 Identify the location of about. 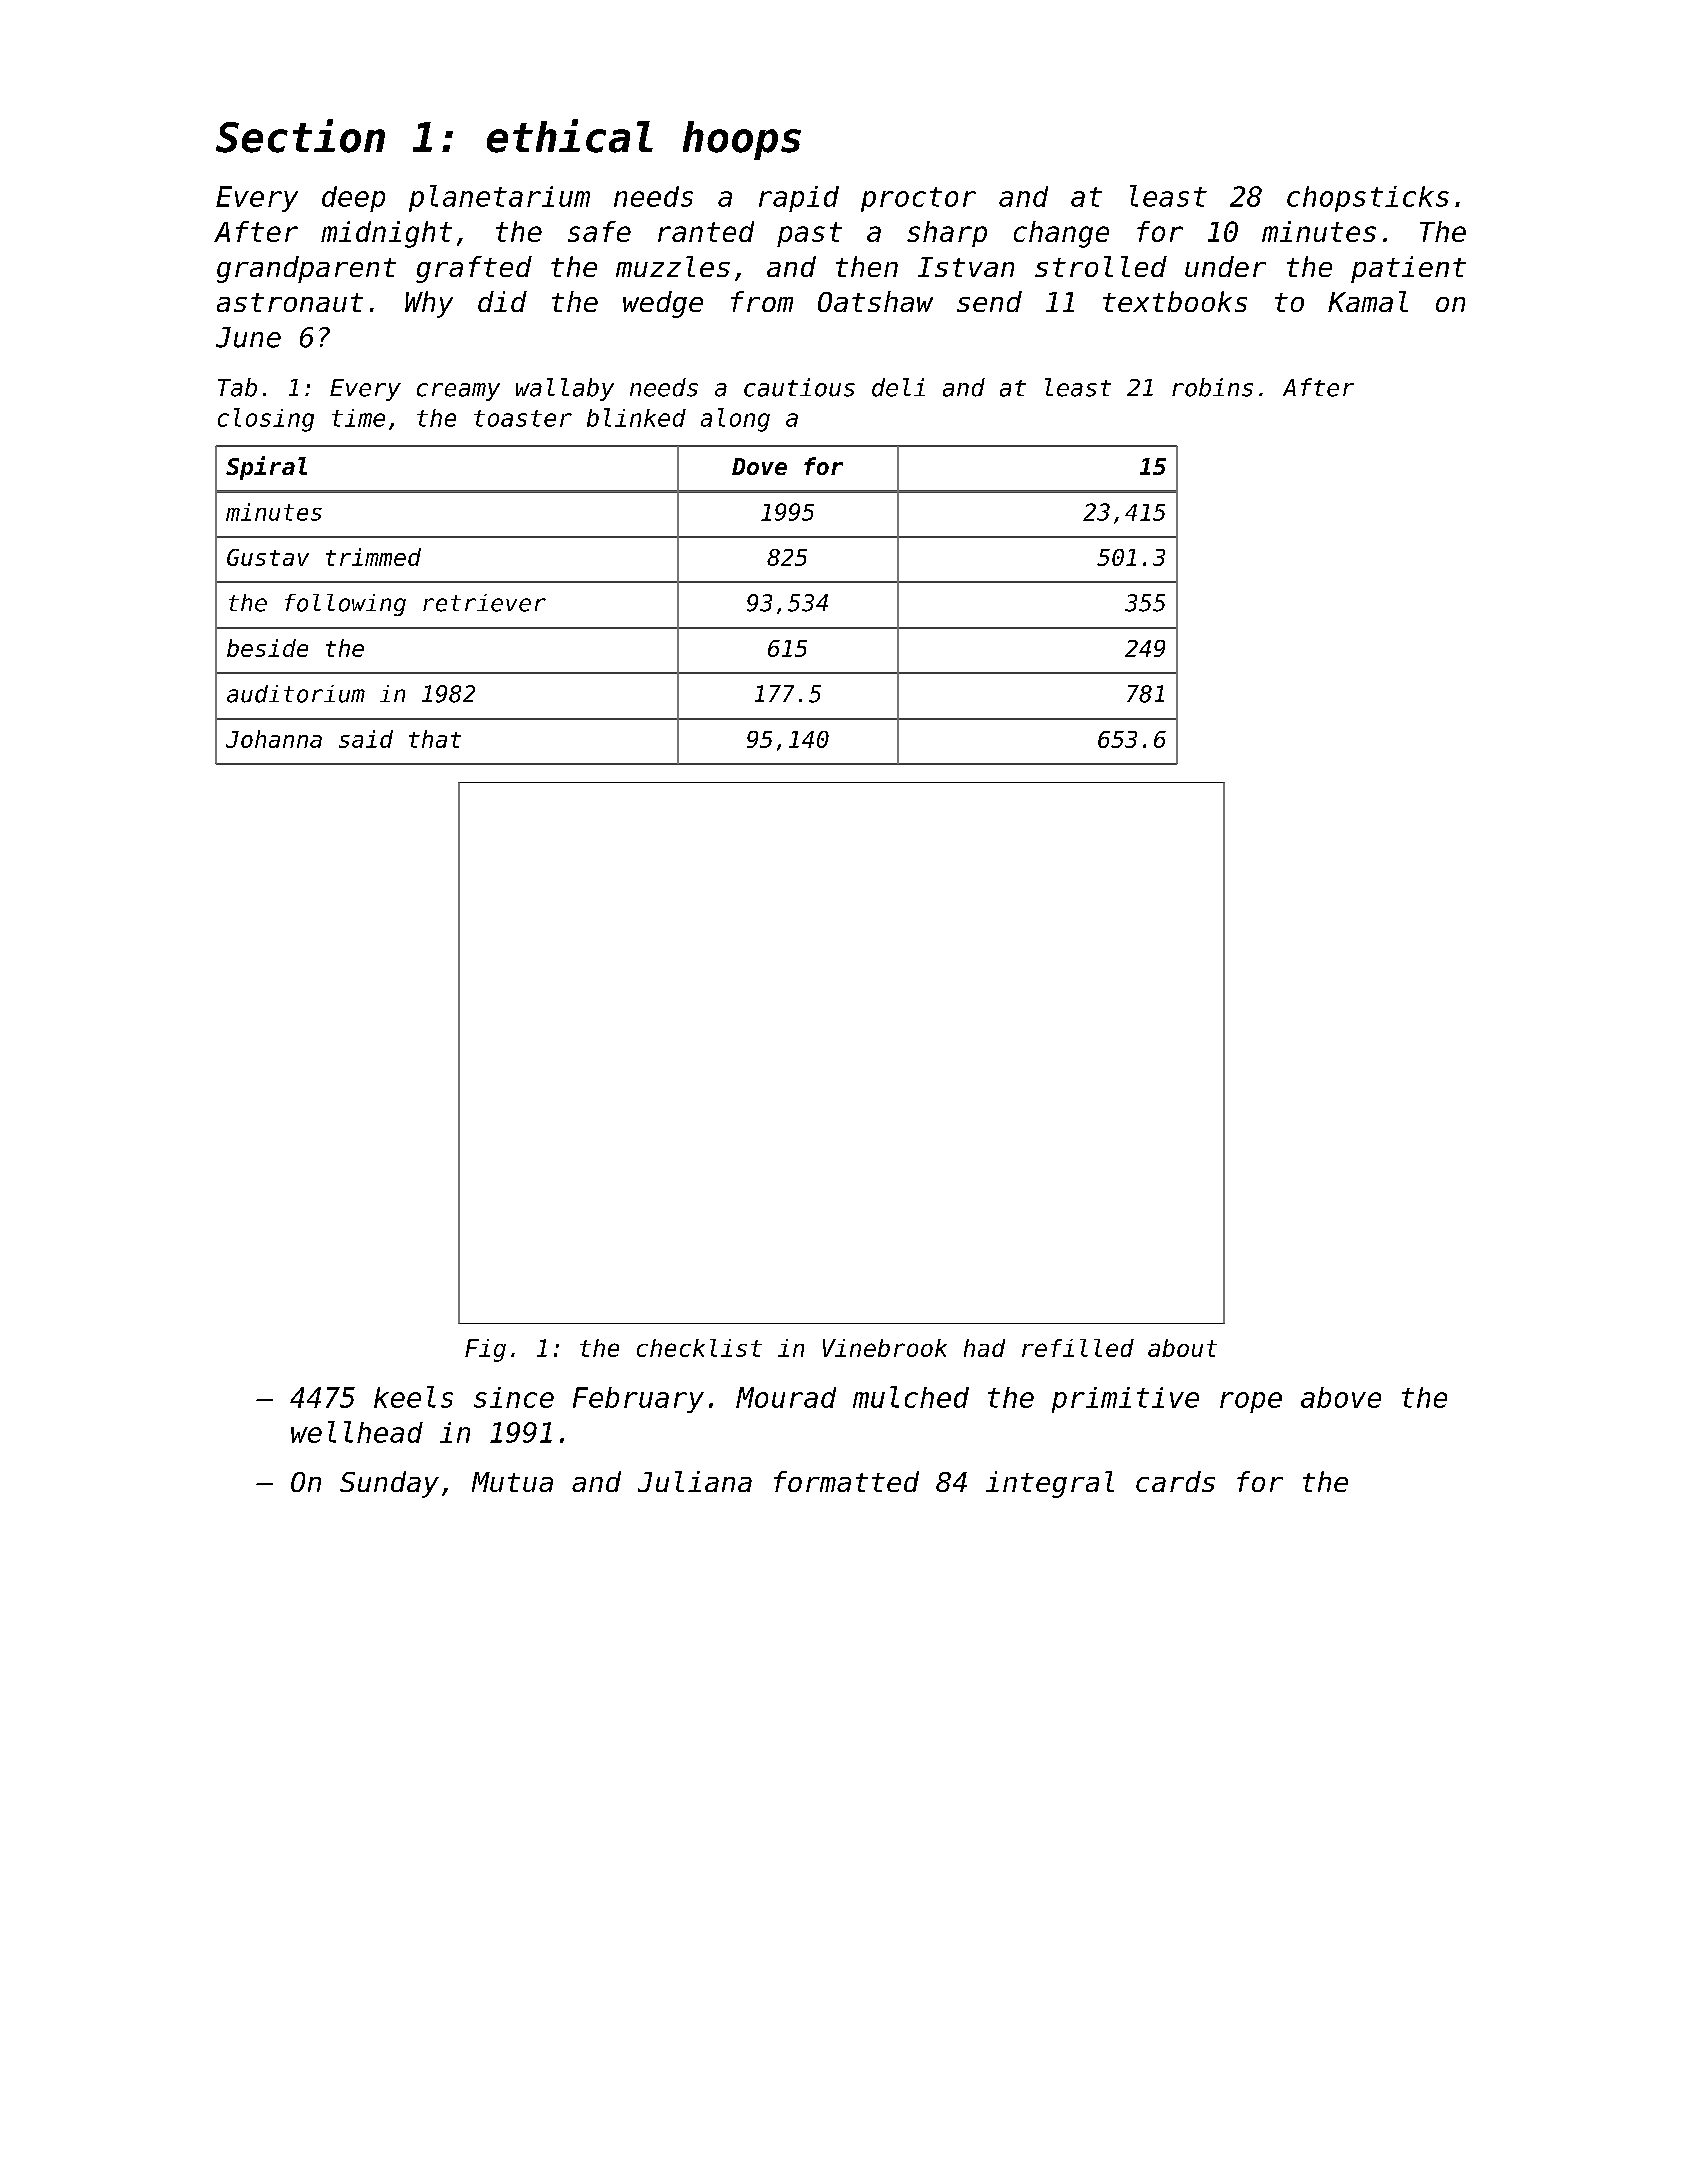
(1182, 1348).
